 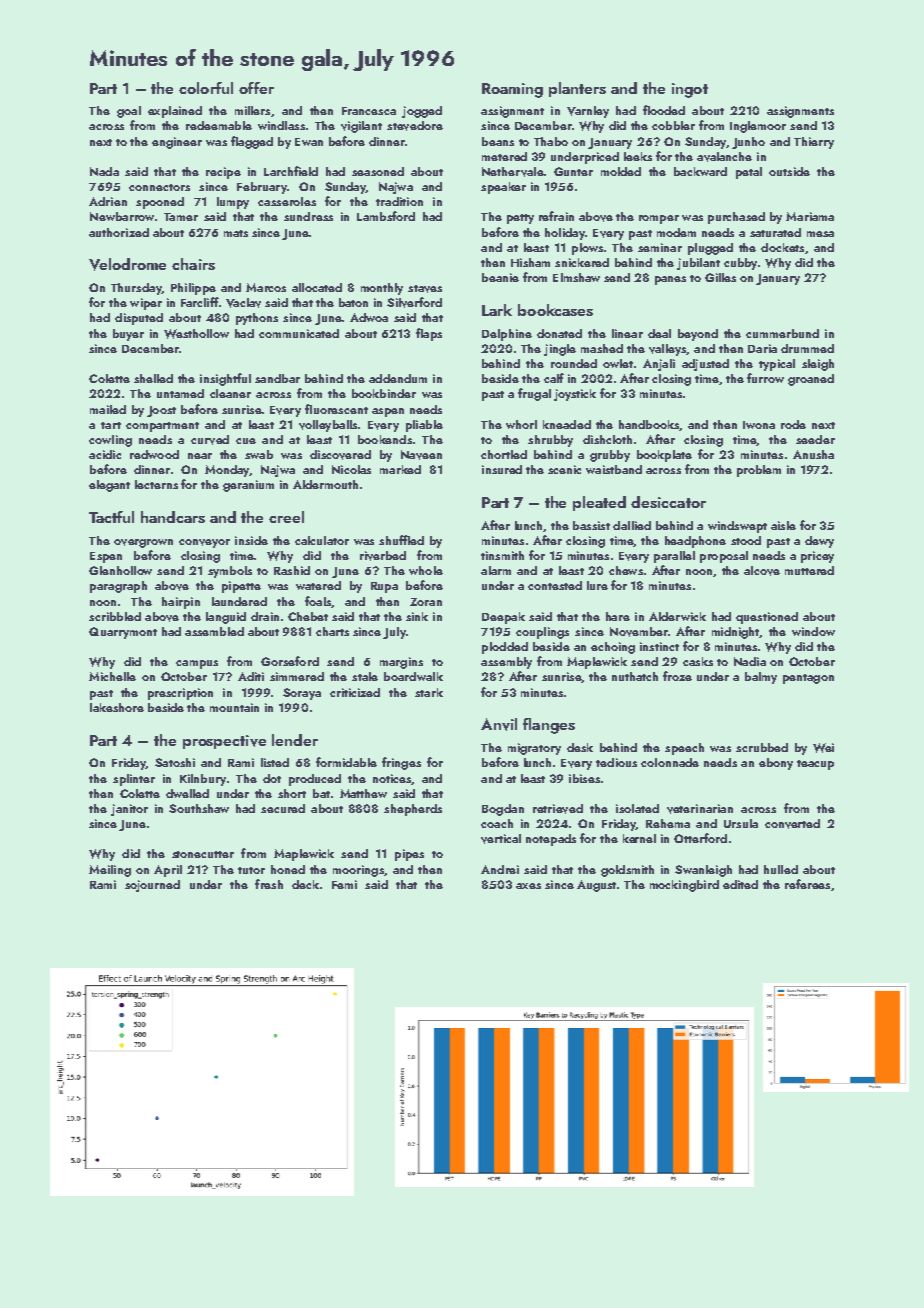 What do you see at coordinates (206, 88) in the screenshot?
I see `colorful` at bounding box center [206, 88].
